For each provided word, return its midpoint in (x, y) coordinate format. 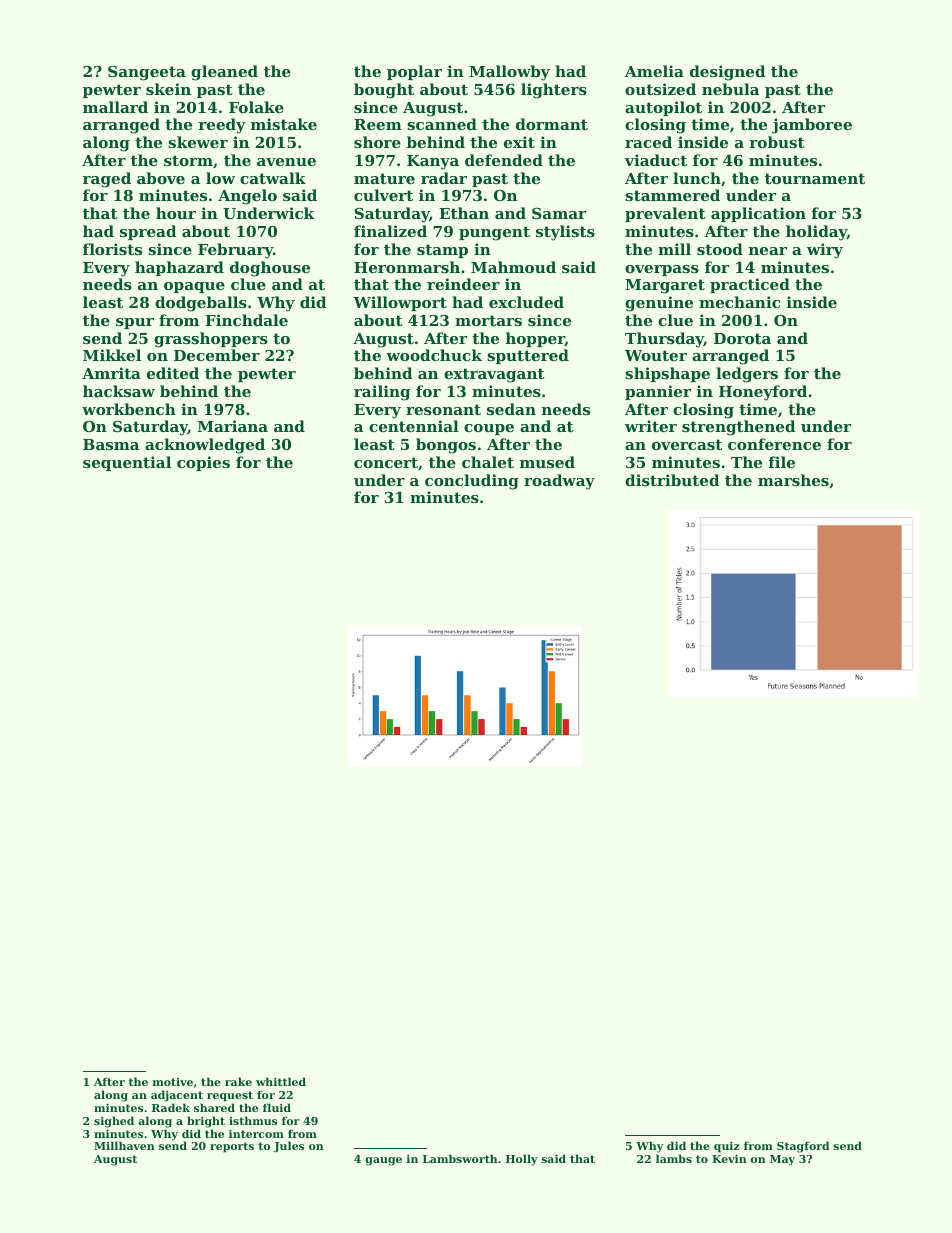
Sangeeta (147, 73)
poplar (414, 72)
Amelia (654, 71)
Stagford (803, 1147)
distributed (672, 480)
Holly (522, 1160)
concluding (472, 482)
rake (238, 1081)
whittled (281, 1081)
